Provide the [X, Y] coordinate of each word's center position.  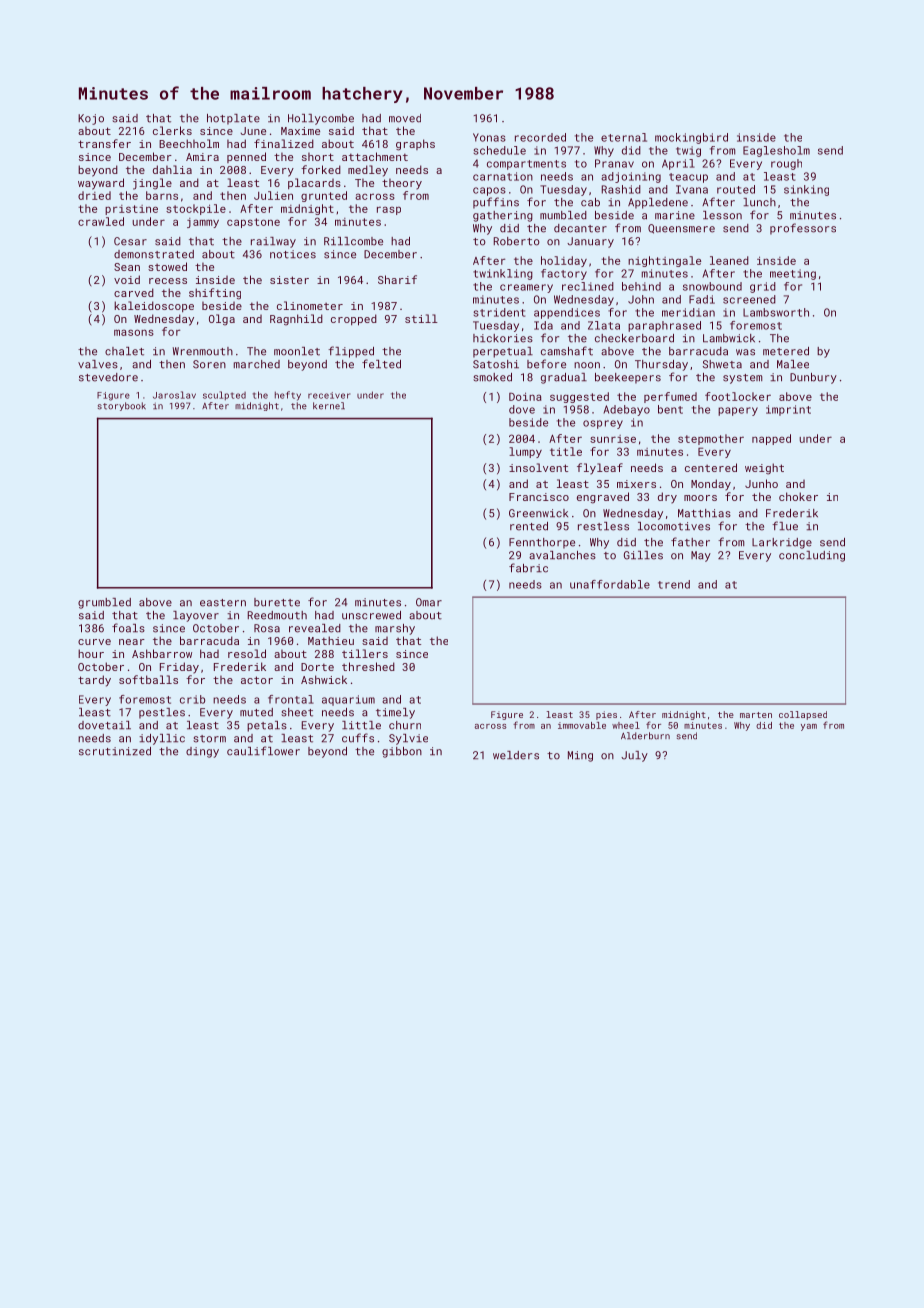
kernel [329, 406]
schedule [500, 150]
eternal [624, 137]
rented [529, 526]
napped [771, 439]
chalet [124, 351]
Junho [761, 483]
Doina [525, 396]
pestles [162, 713]
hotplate [233, 119]
